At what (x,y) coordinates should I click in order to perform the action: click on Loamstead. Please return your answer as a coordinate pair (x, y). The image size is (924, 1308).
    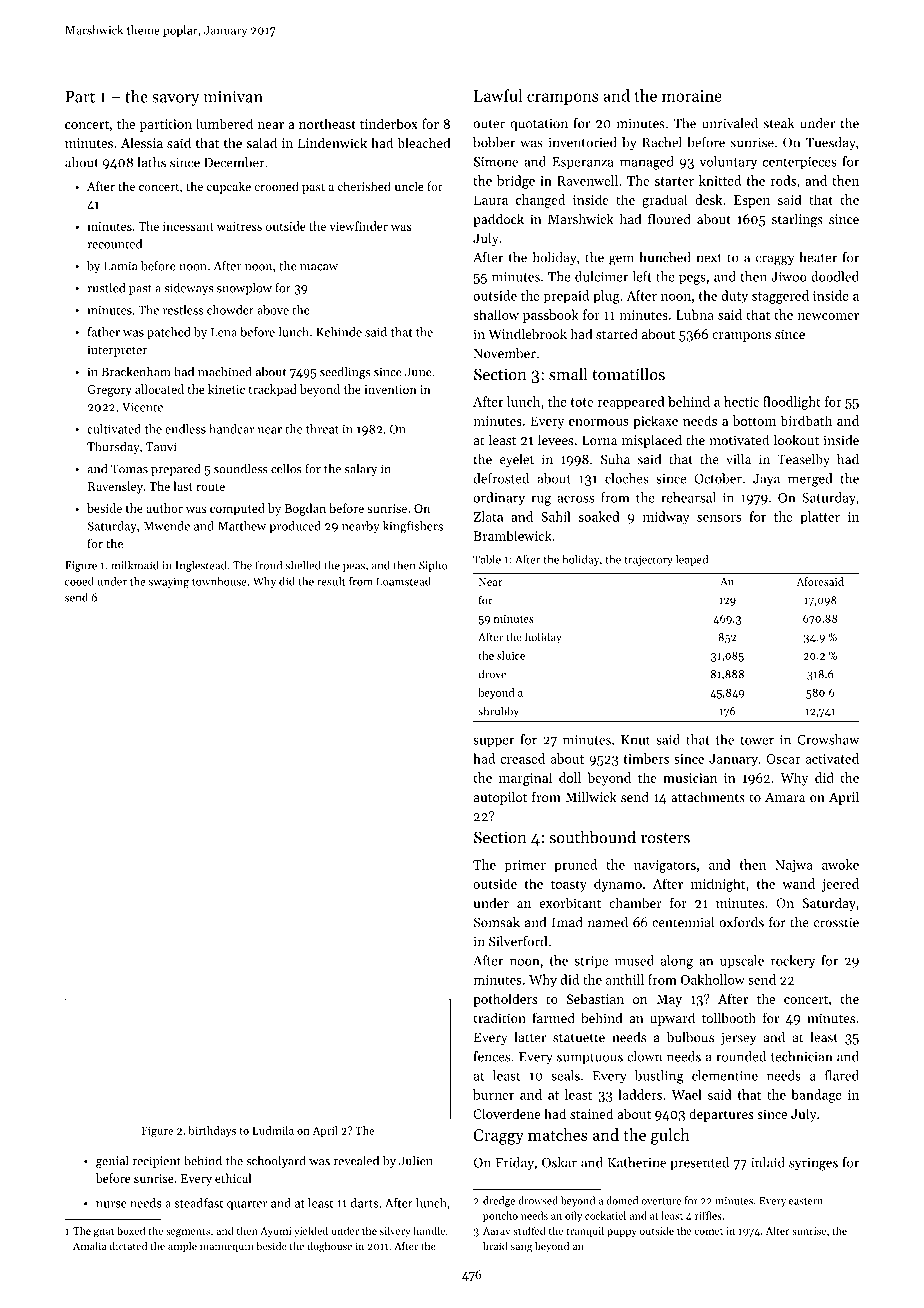
    Looking at the image, I should click on (403, 581).
